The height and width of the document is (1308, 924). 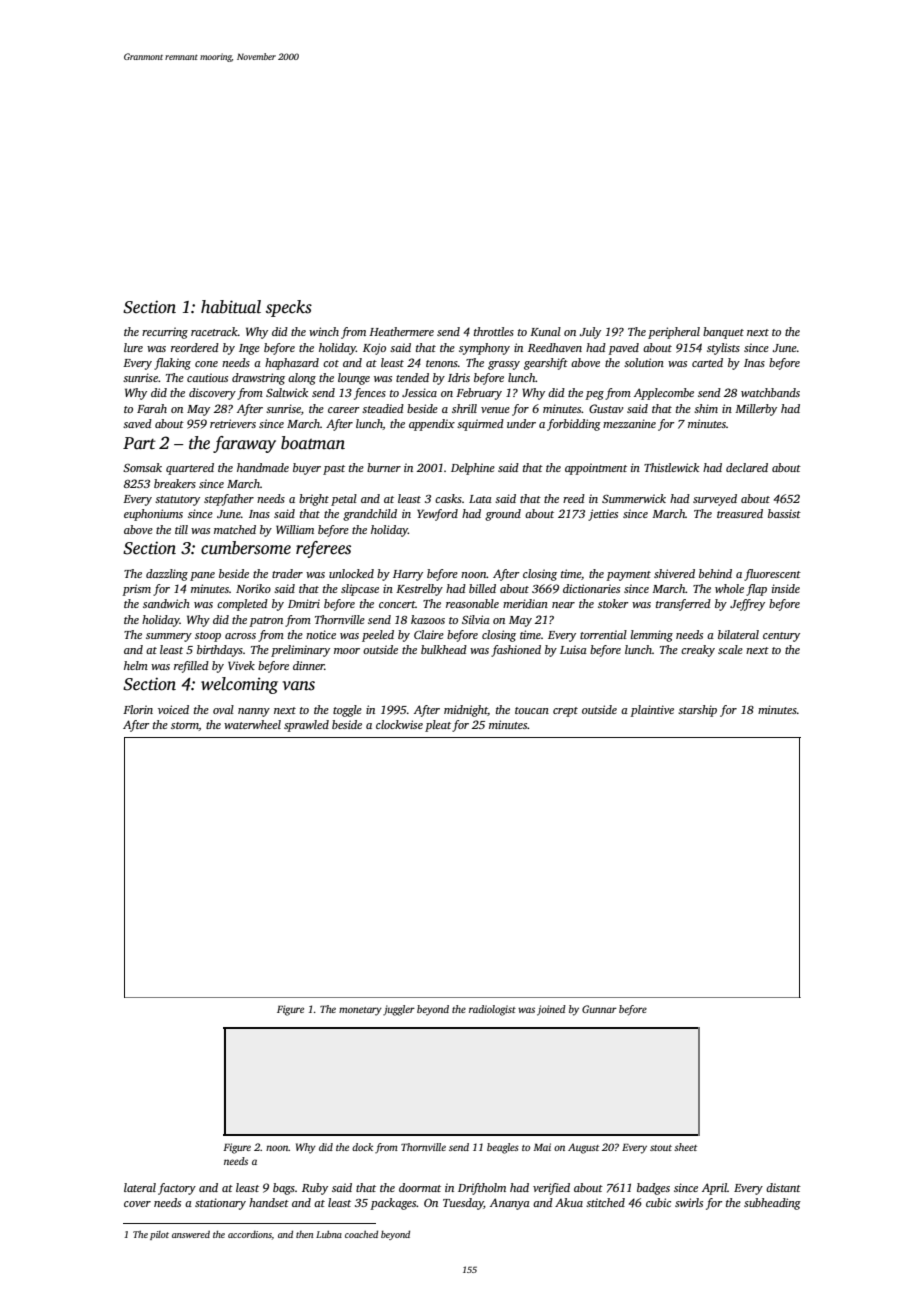 What do you see at coordinates (697, 711) in the document?
I see `starship` at bounding box center [697, 711].
